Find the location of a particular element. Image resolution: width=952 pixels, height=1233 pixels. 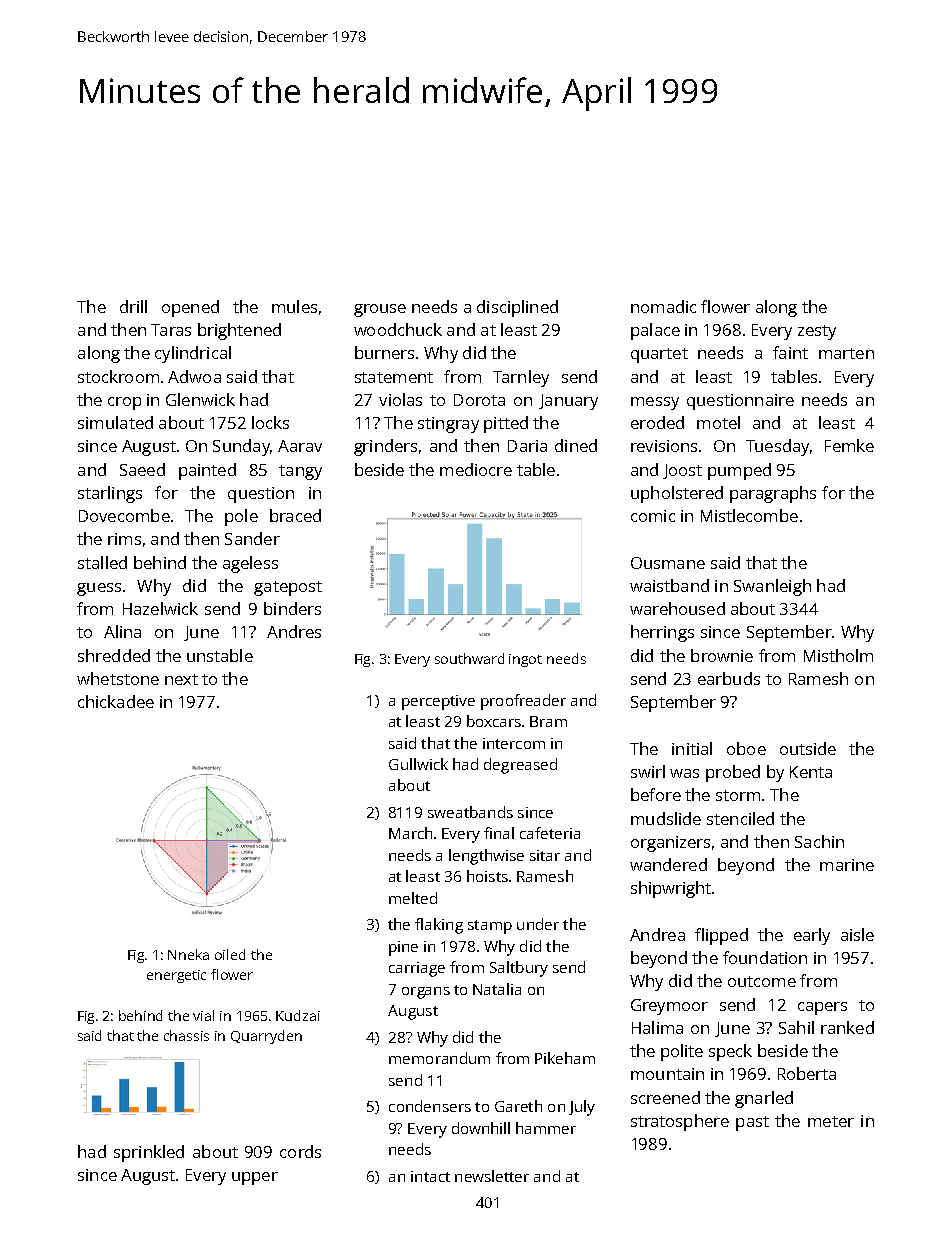

drill is located at coordinates (133, 306).
